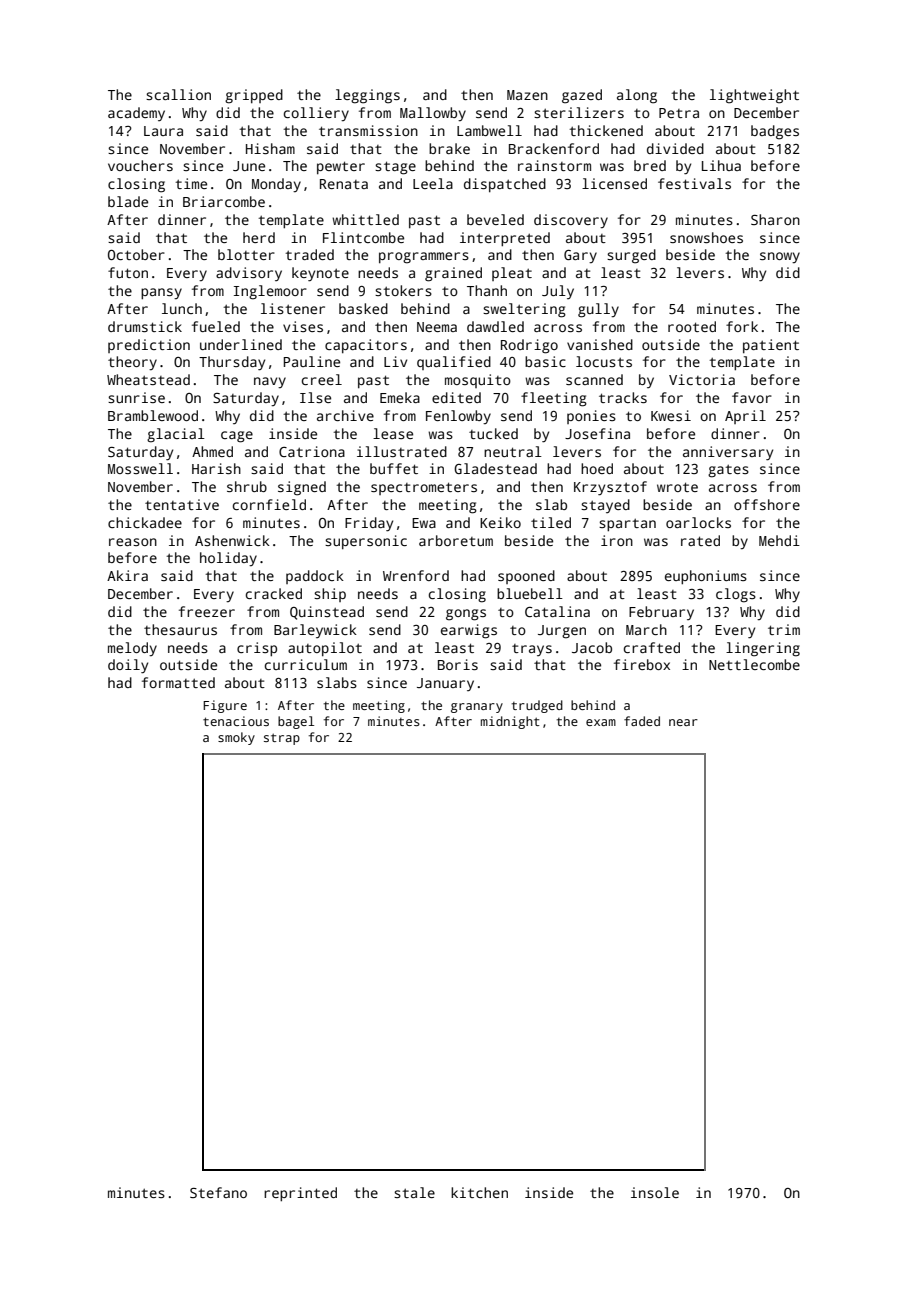 This page has height=1316, width=908. I want to click on near, so click(683, 722).
